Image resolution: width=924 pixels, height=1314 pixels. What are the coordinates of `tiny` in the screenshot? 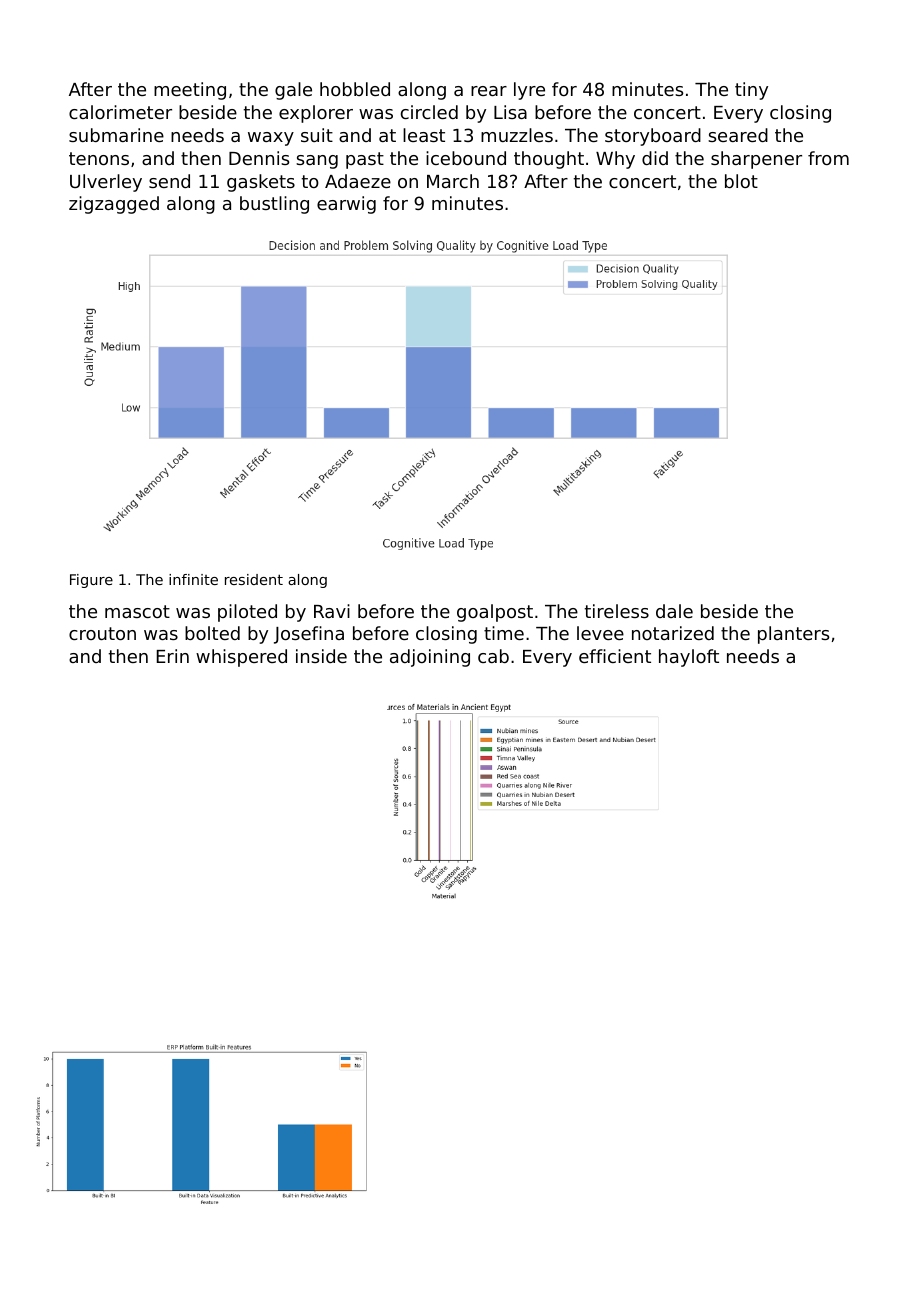 It's located at (751, 91).
